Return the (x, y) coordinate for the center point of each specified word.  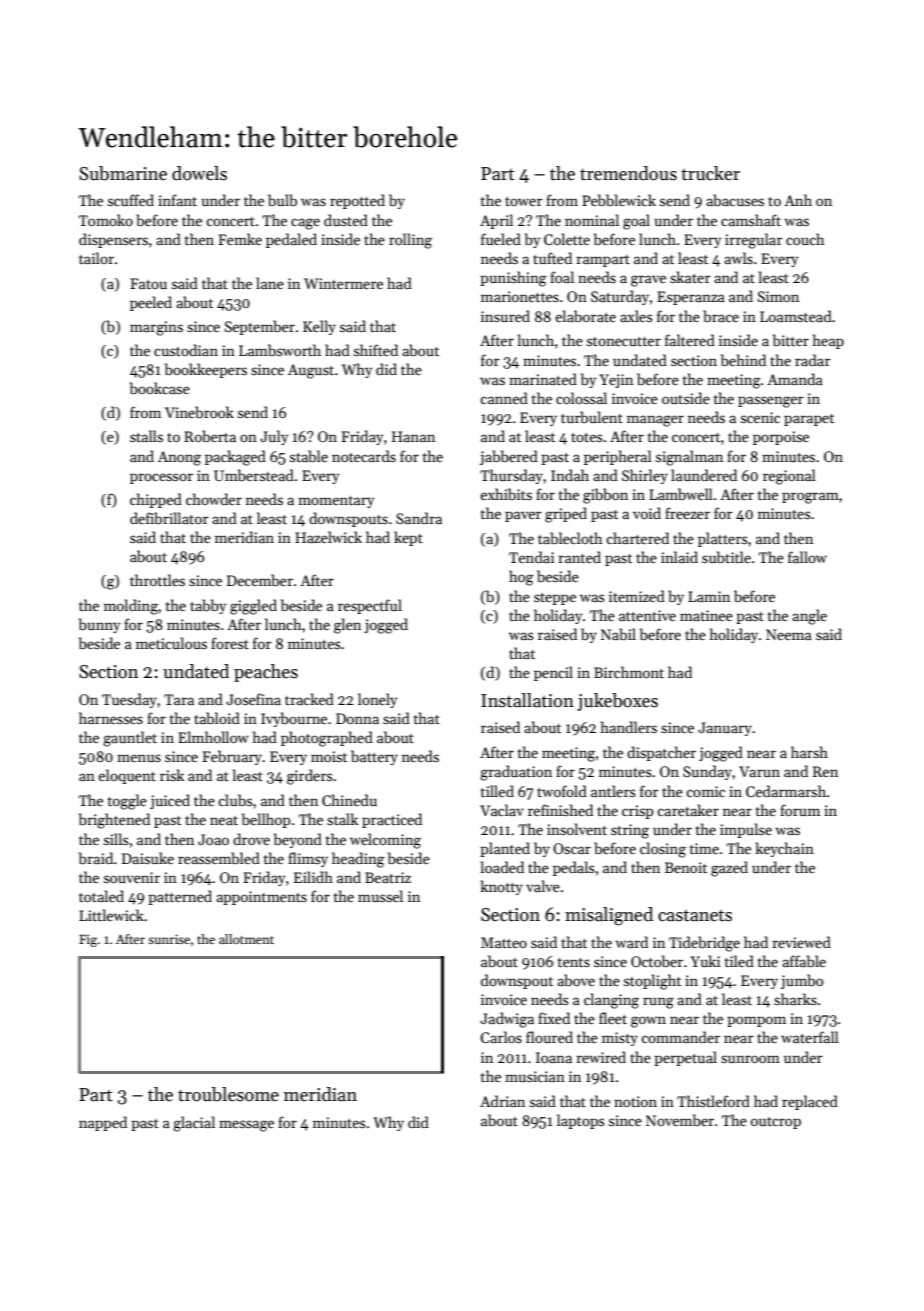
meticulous (171, 643)
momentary (336, 502)
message (246, 1126)
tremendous (628, 173)
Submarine (123, 173)
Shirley (645, 476)
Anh (798, 200)
